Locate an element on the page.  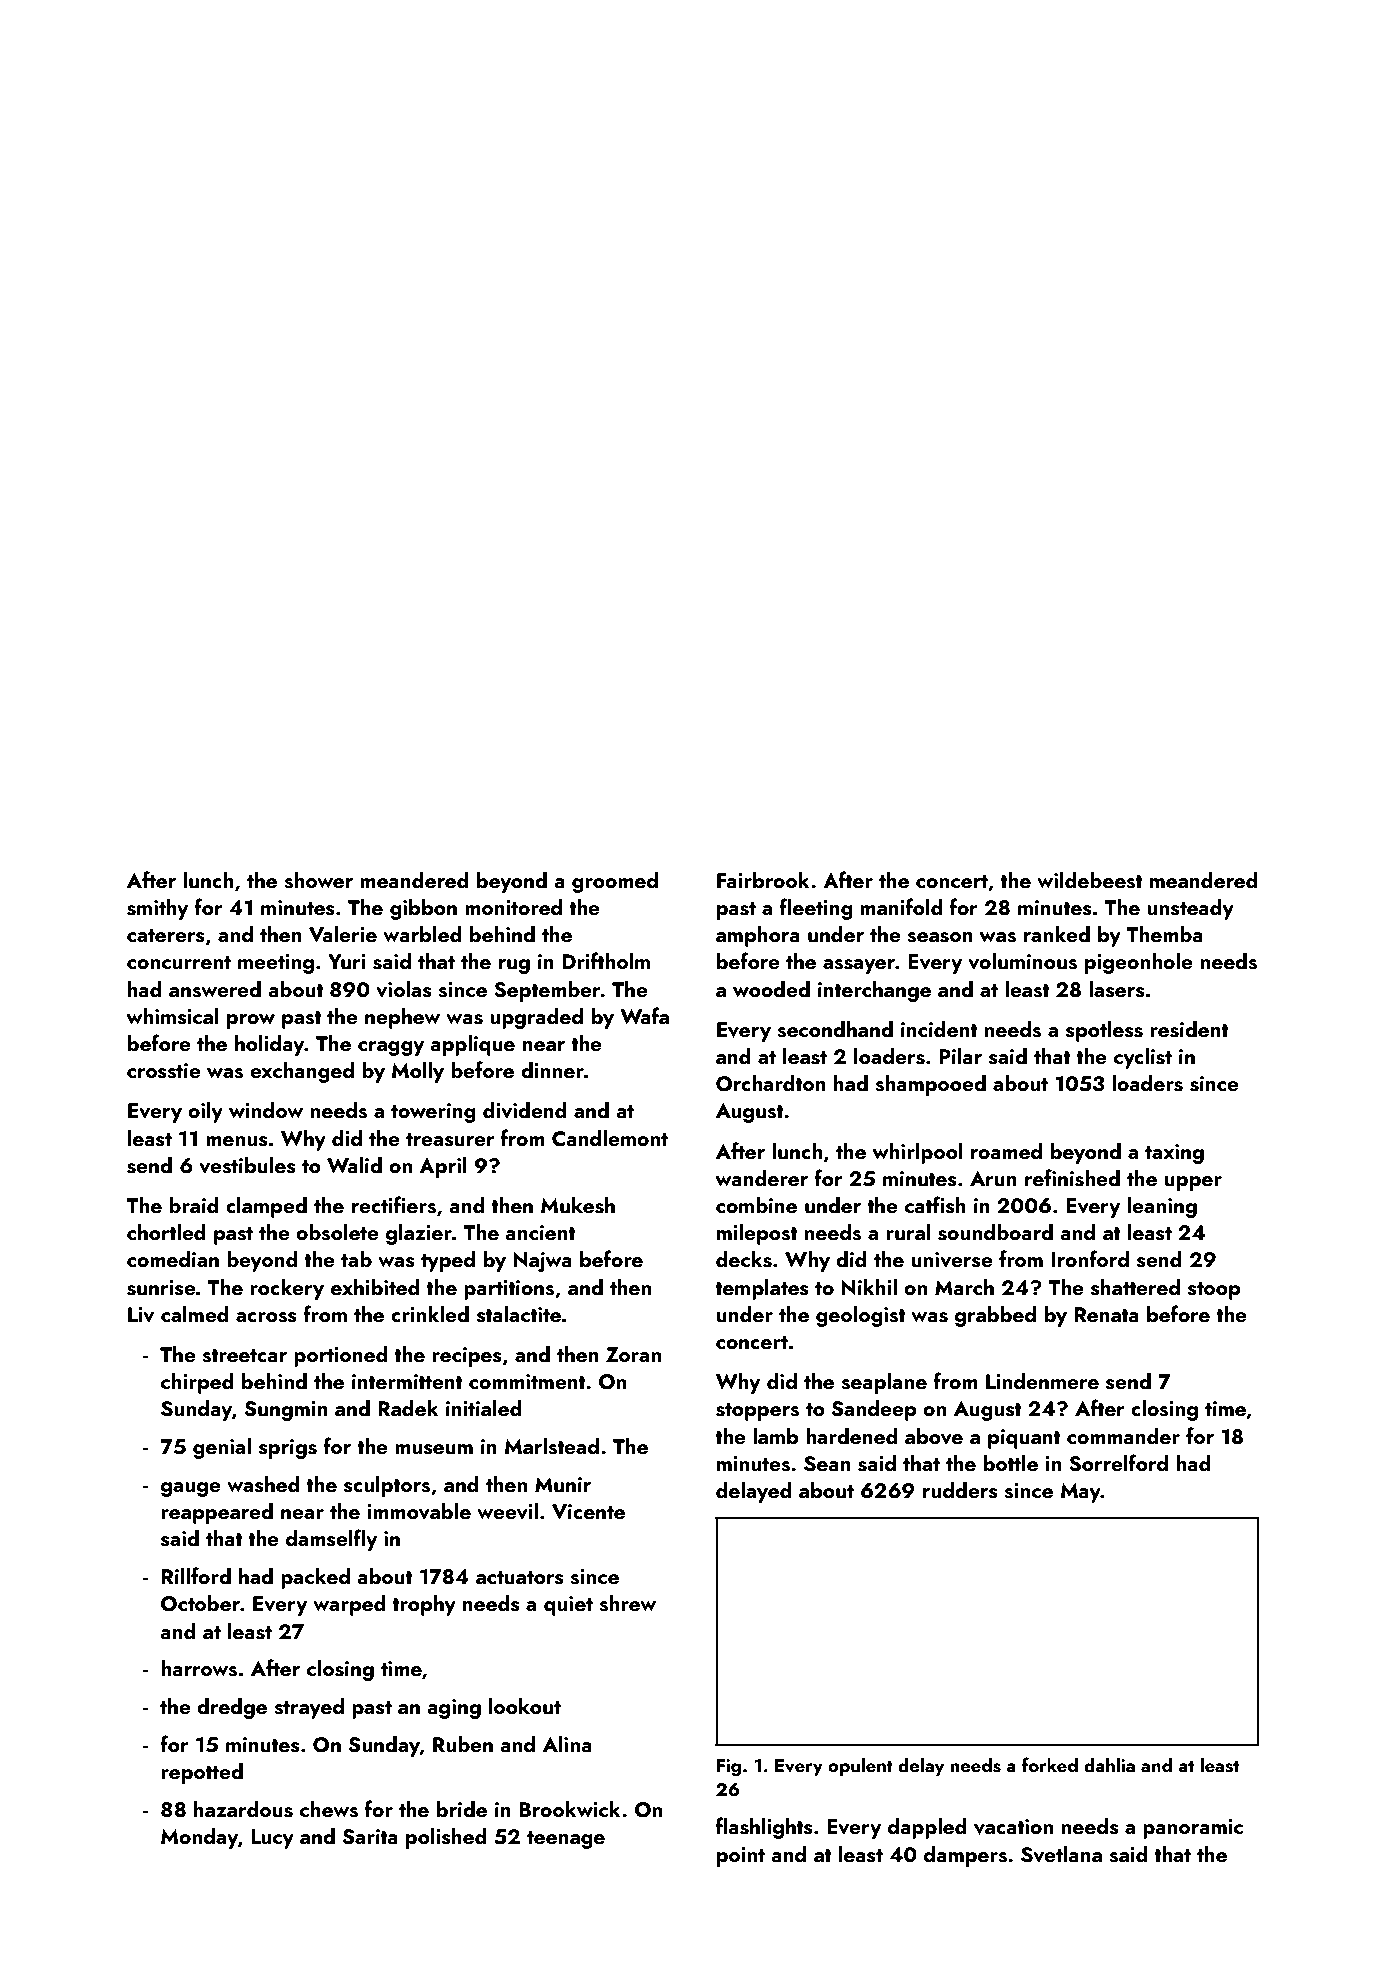
dahlia is located at coordinates (1109, 1764).
